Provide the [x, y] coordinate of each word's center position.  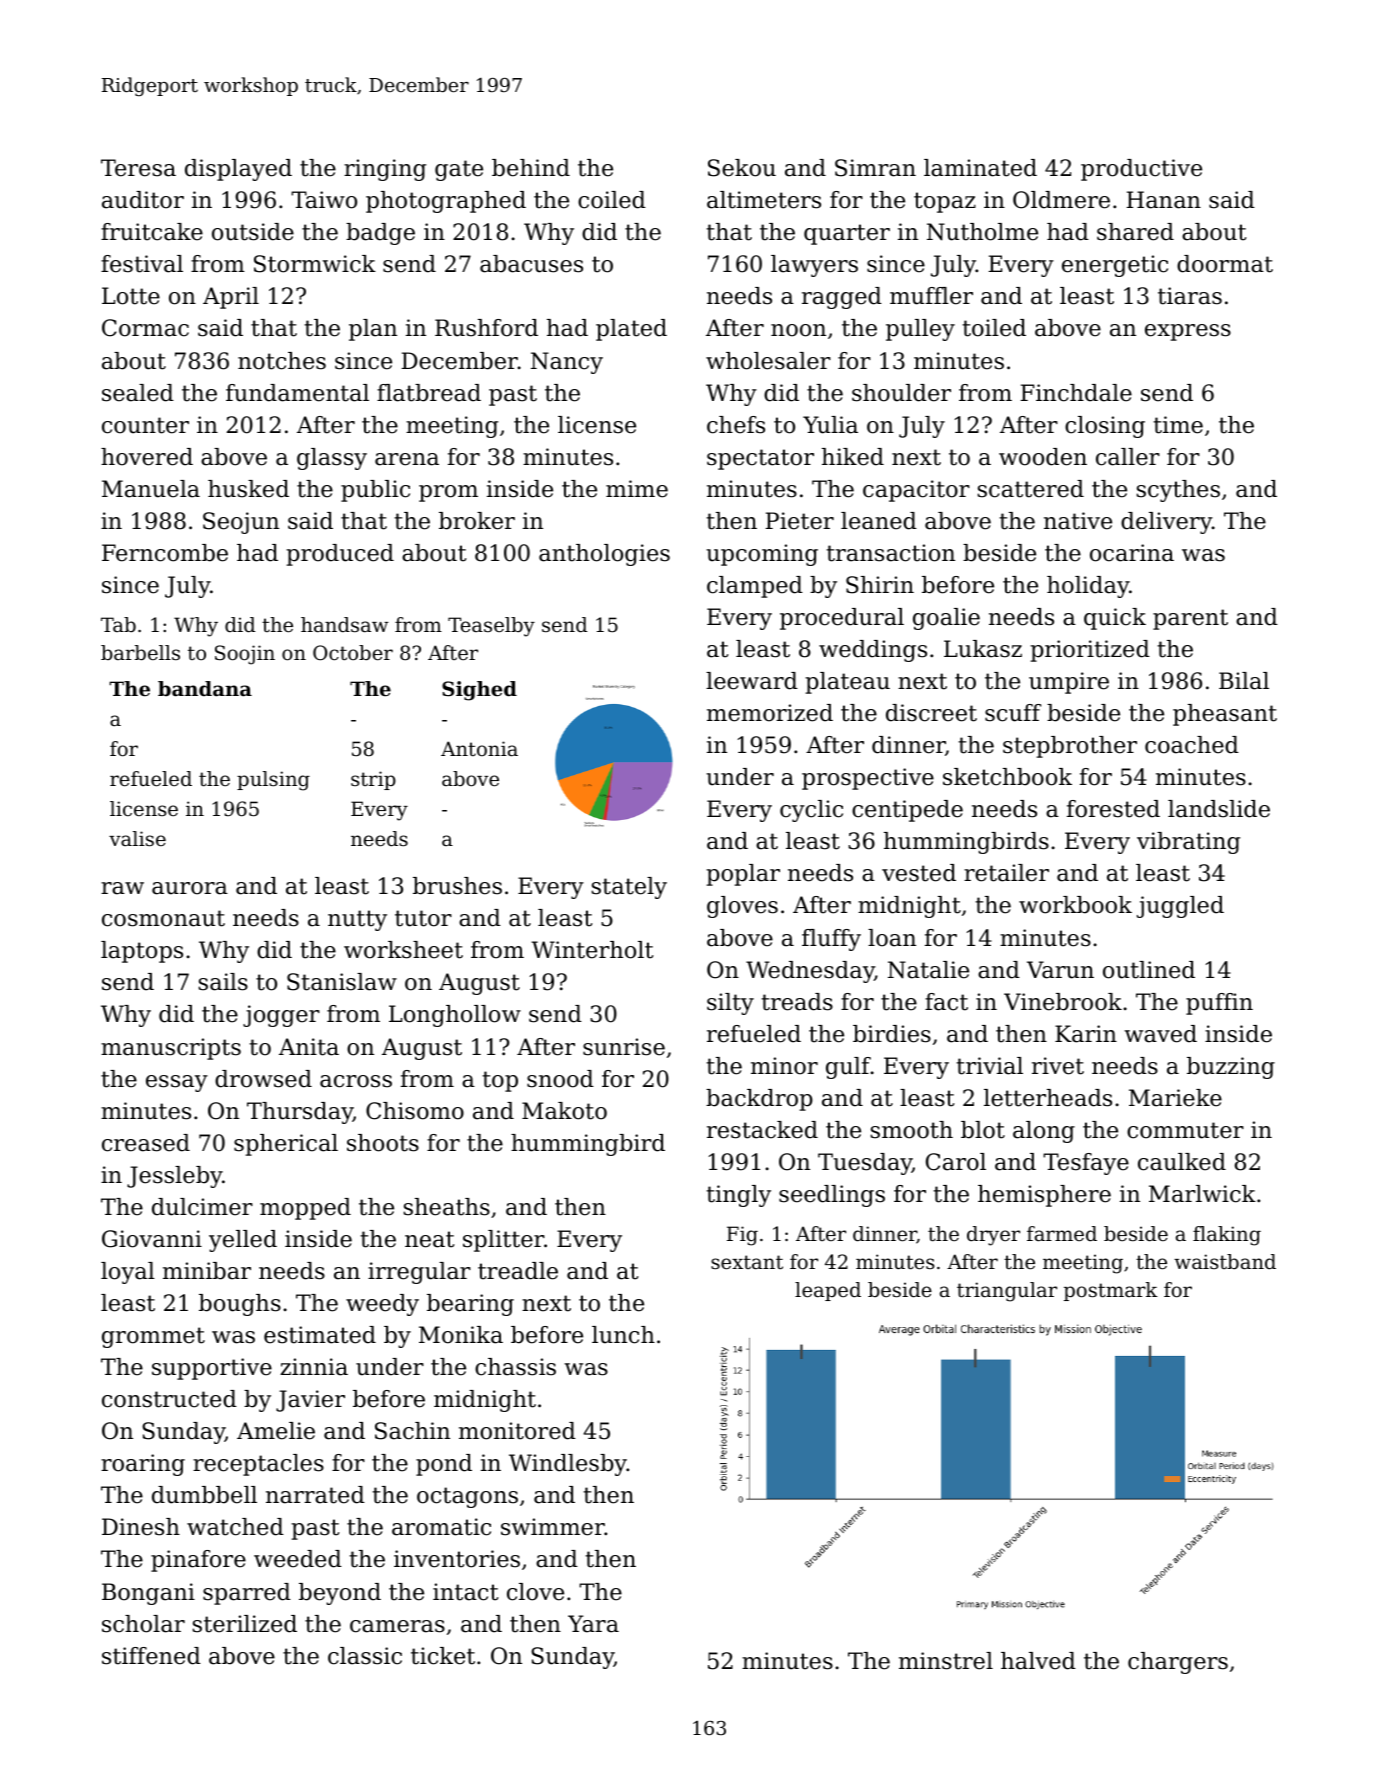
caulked [1182, 1162]
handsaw [345, 625]
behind [531, 168]
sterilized [245, 1624]
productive [1141, 170]
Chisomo [415, 1111]
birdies [892, 1034]
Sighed [479, 691]
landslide [1219, 809]
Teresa [138, 168]
